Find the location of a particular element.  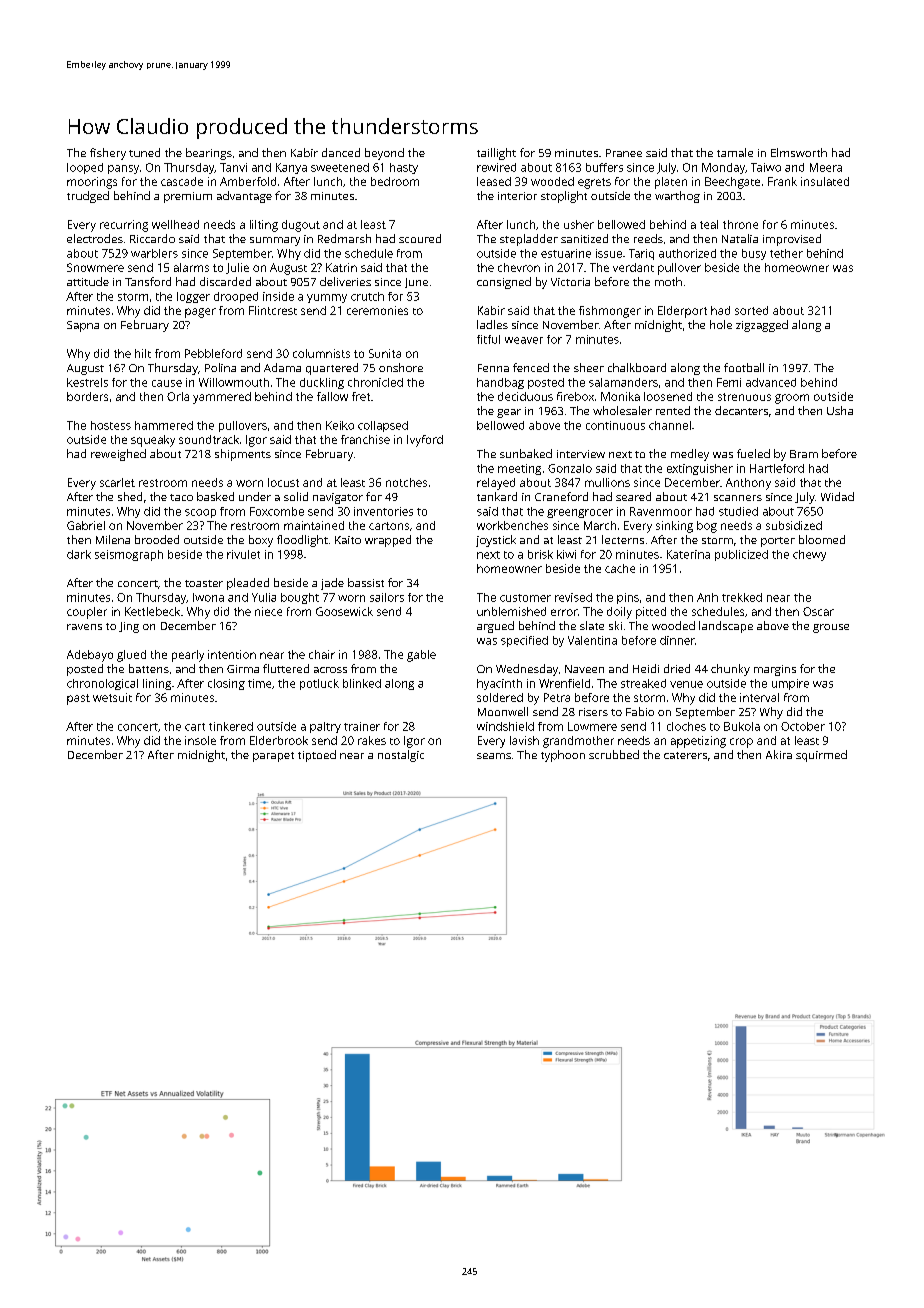

Tansford is located at coordinates (148, 281).
